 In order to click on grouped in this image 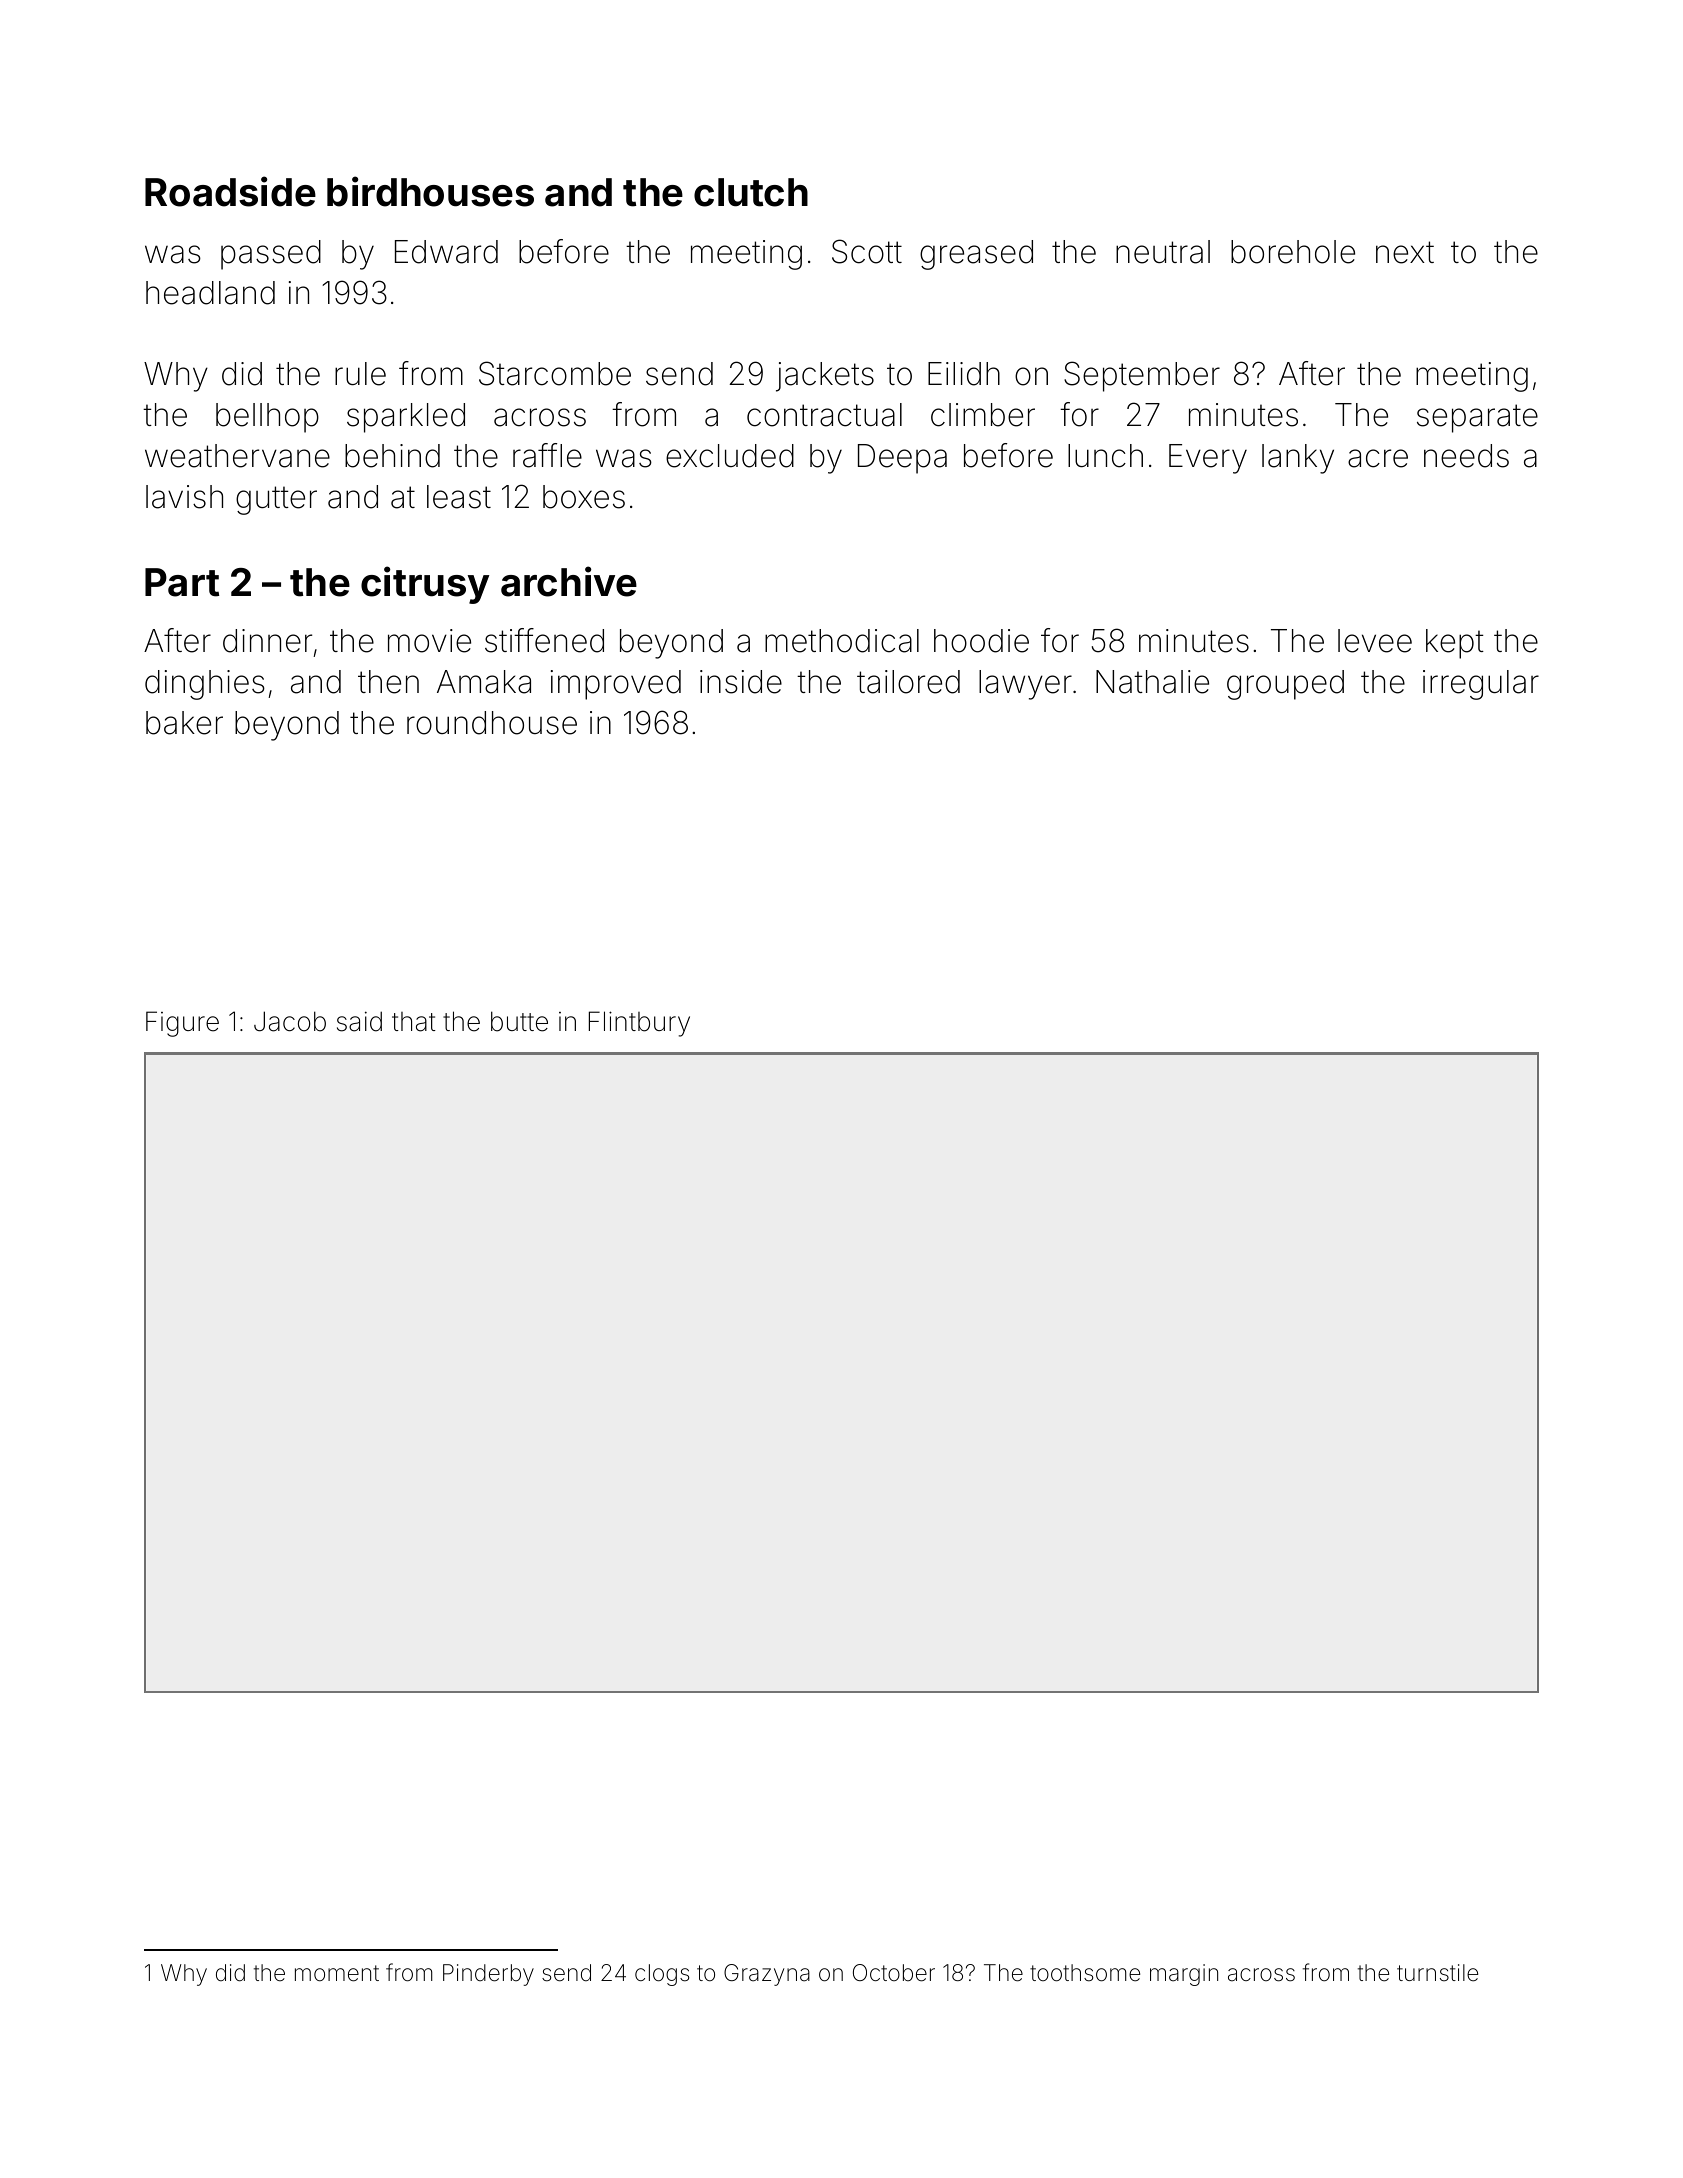, I will do `click(1285, 685)`.
